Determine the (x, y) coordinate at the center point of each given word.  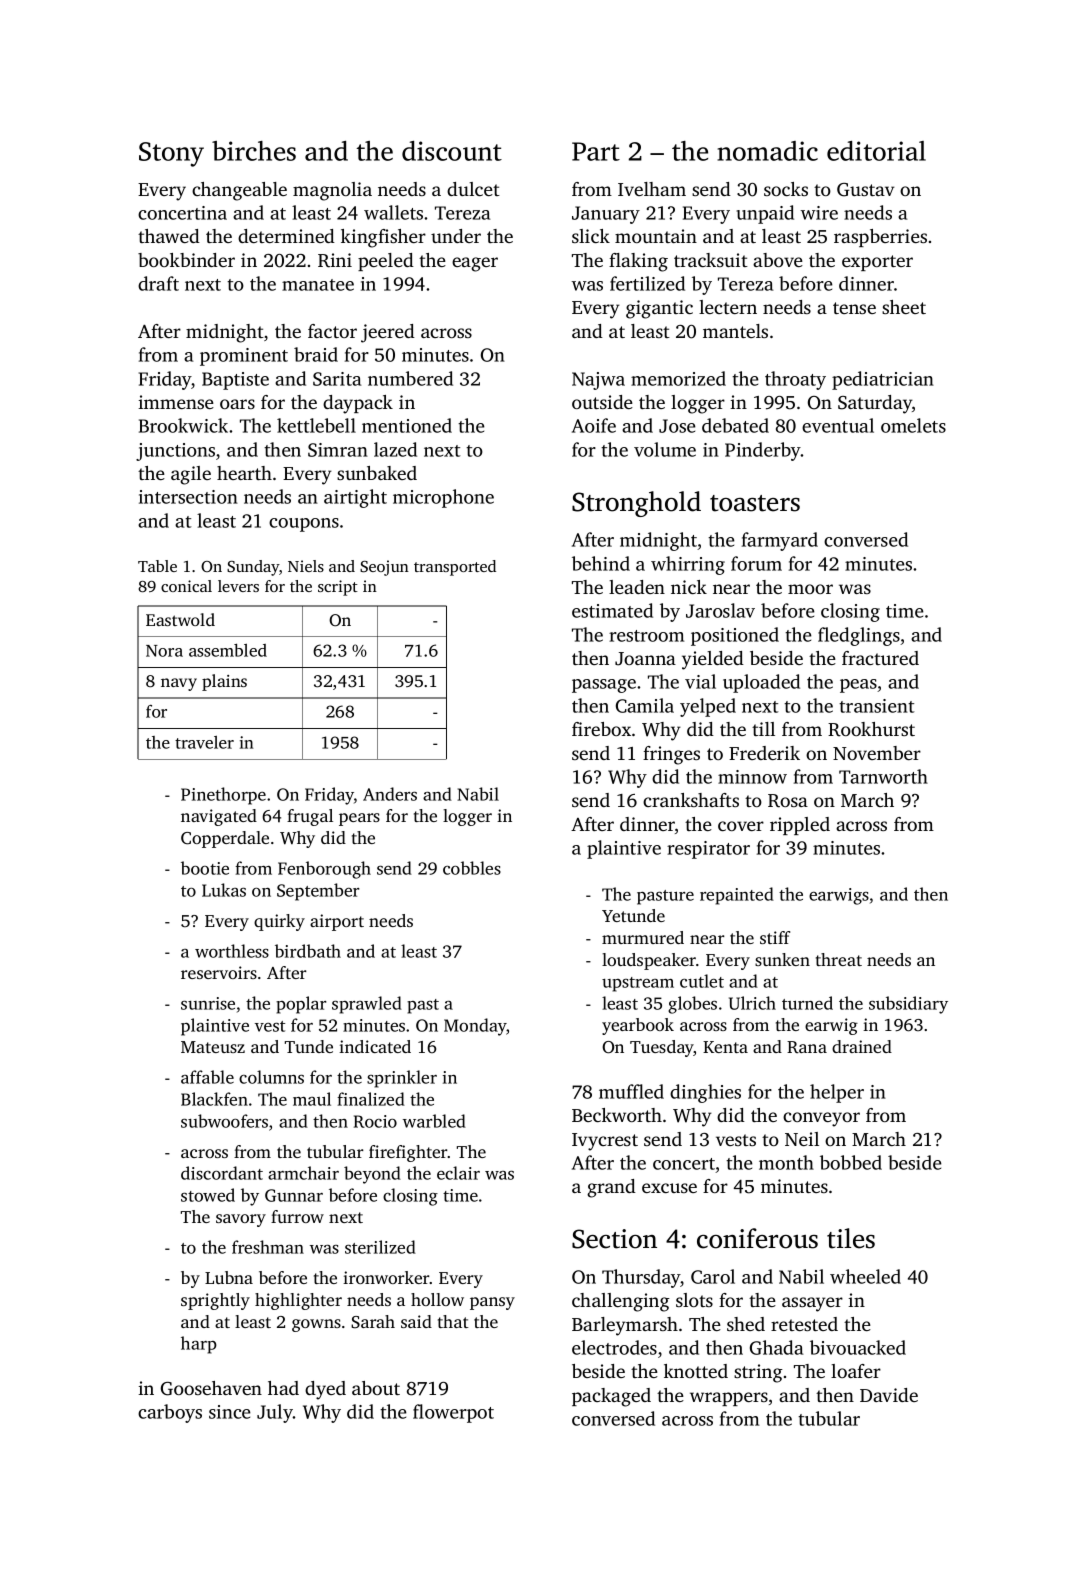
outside (602, 402)
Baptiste (235, 381)
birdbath (308, 951)
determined (286, 236)
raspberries (880, 238)
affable (207, 1077)
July (275, 1413)
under (456, 236)
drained (862, 1046)
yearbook (638, 1026)
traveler (204, 742)
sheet (904, 307)
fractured (880, 658)
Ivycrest (605, 1142)
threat (839, 959)
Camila (645, 705)
